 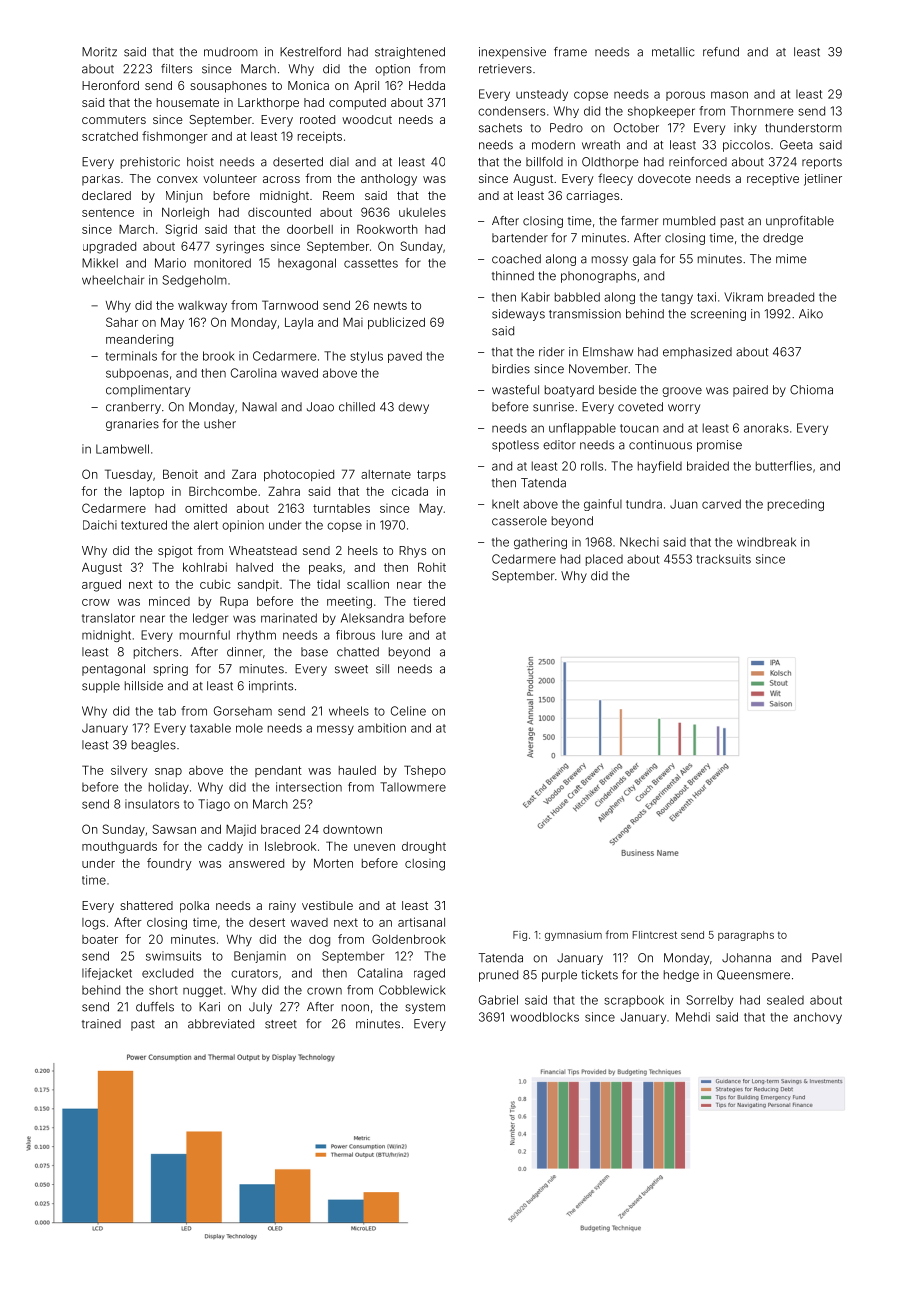 What do you see at coordinates (693, 1017) in the screenshot?
I see `Mehdi` at bounding box center [693, 1017].
